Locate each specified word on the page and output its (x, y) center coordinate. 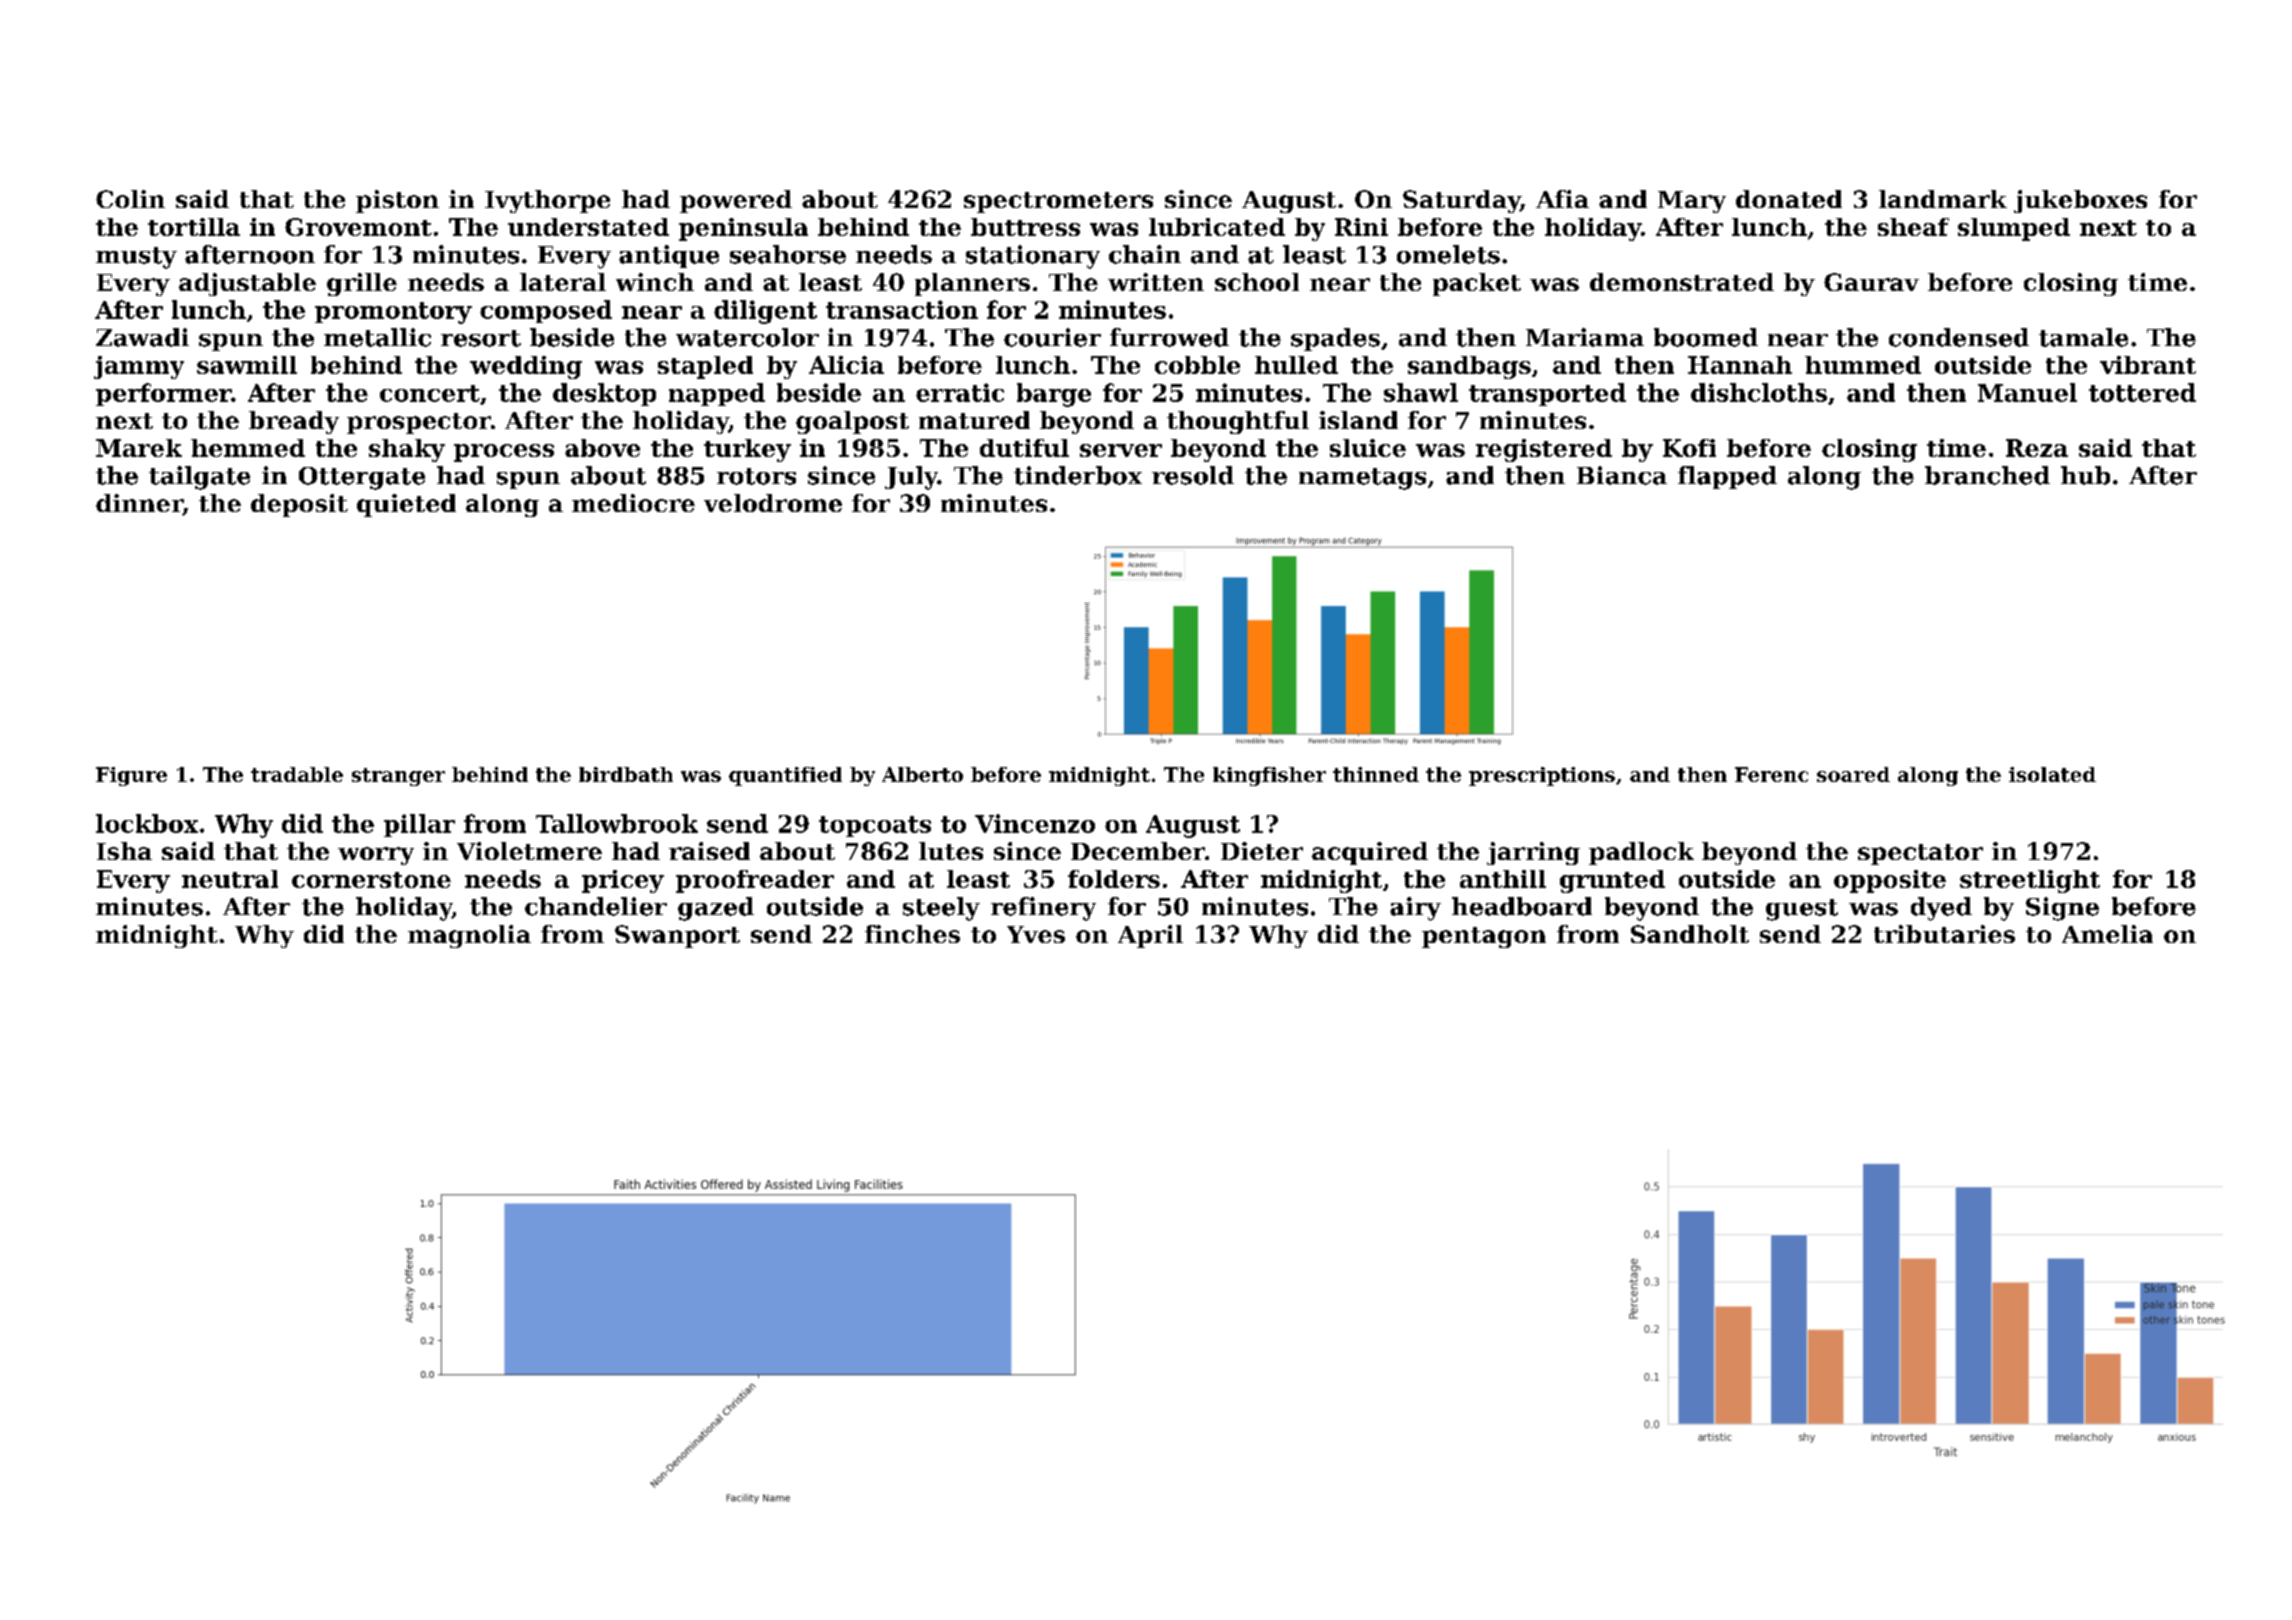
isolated (2052, 774)
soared (1853, 774)
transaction (902, 309)
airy (1415, 909)
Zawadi (142, 337)
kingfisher (1269, 776)
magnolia (469, 936)
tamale (2083, 337)
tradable (297, 774)
